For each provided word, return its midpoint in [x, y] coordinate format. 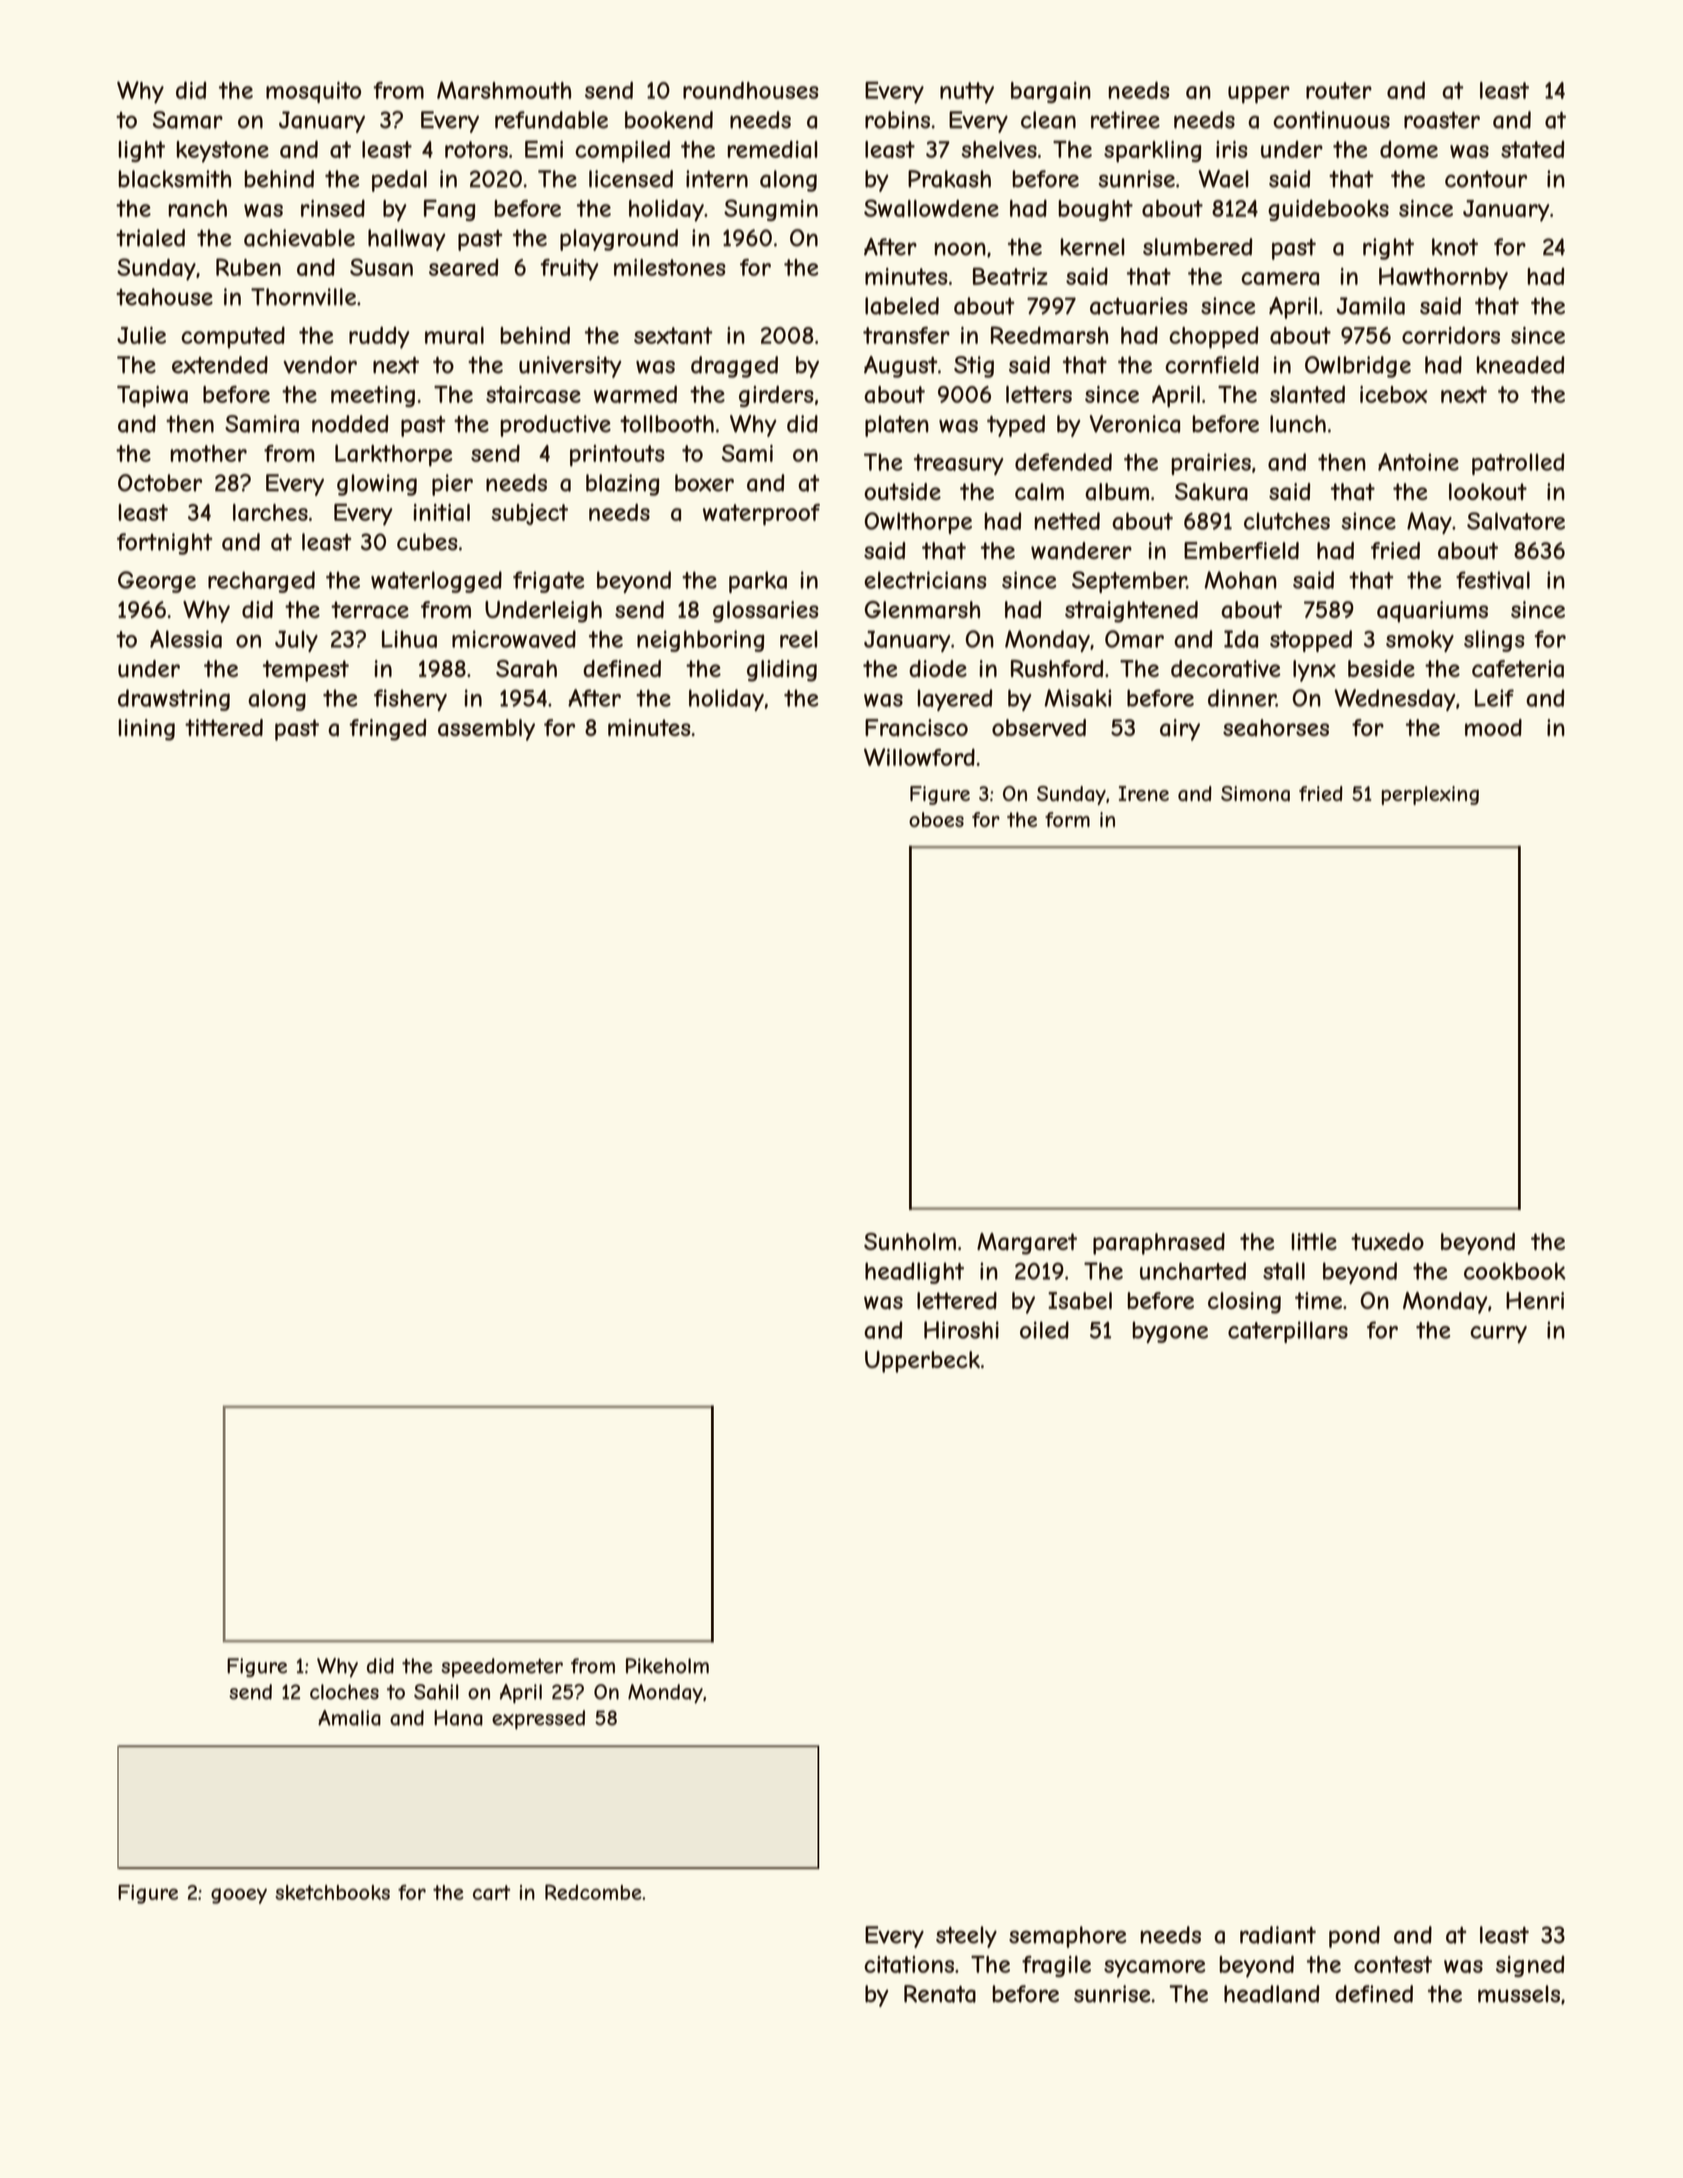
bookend [669, 120]
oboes [936, 819]
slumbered [1197, 247]
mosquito [313, 92]
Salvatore [1516, 521]
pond [1354, 1937]
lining [147, 730]
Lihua [409, 639]
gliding [782, 671]
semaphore [1068, 1937]
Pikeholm [667, 1666]
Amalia [349, 1718]
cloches [344, 1692]
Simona [1255, 794]
